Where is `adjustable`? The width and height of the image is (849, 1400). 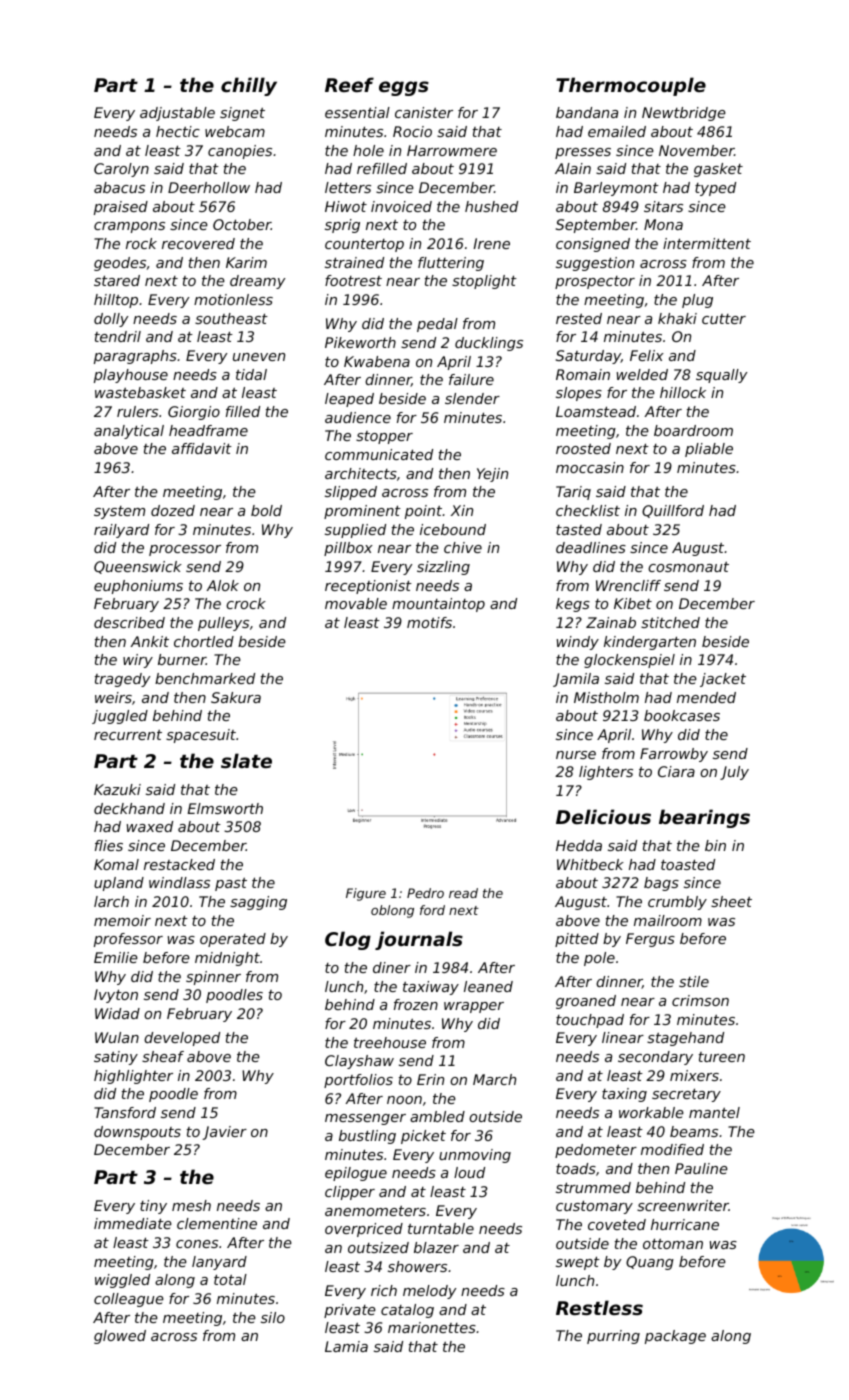 adjustable is located at coordinates (177, 114).
